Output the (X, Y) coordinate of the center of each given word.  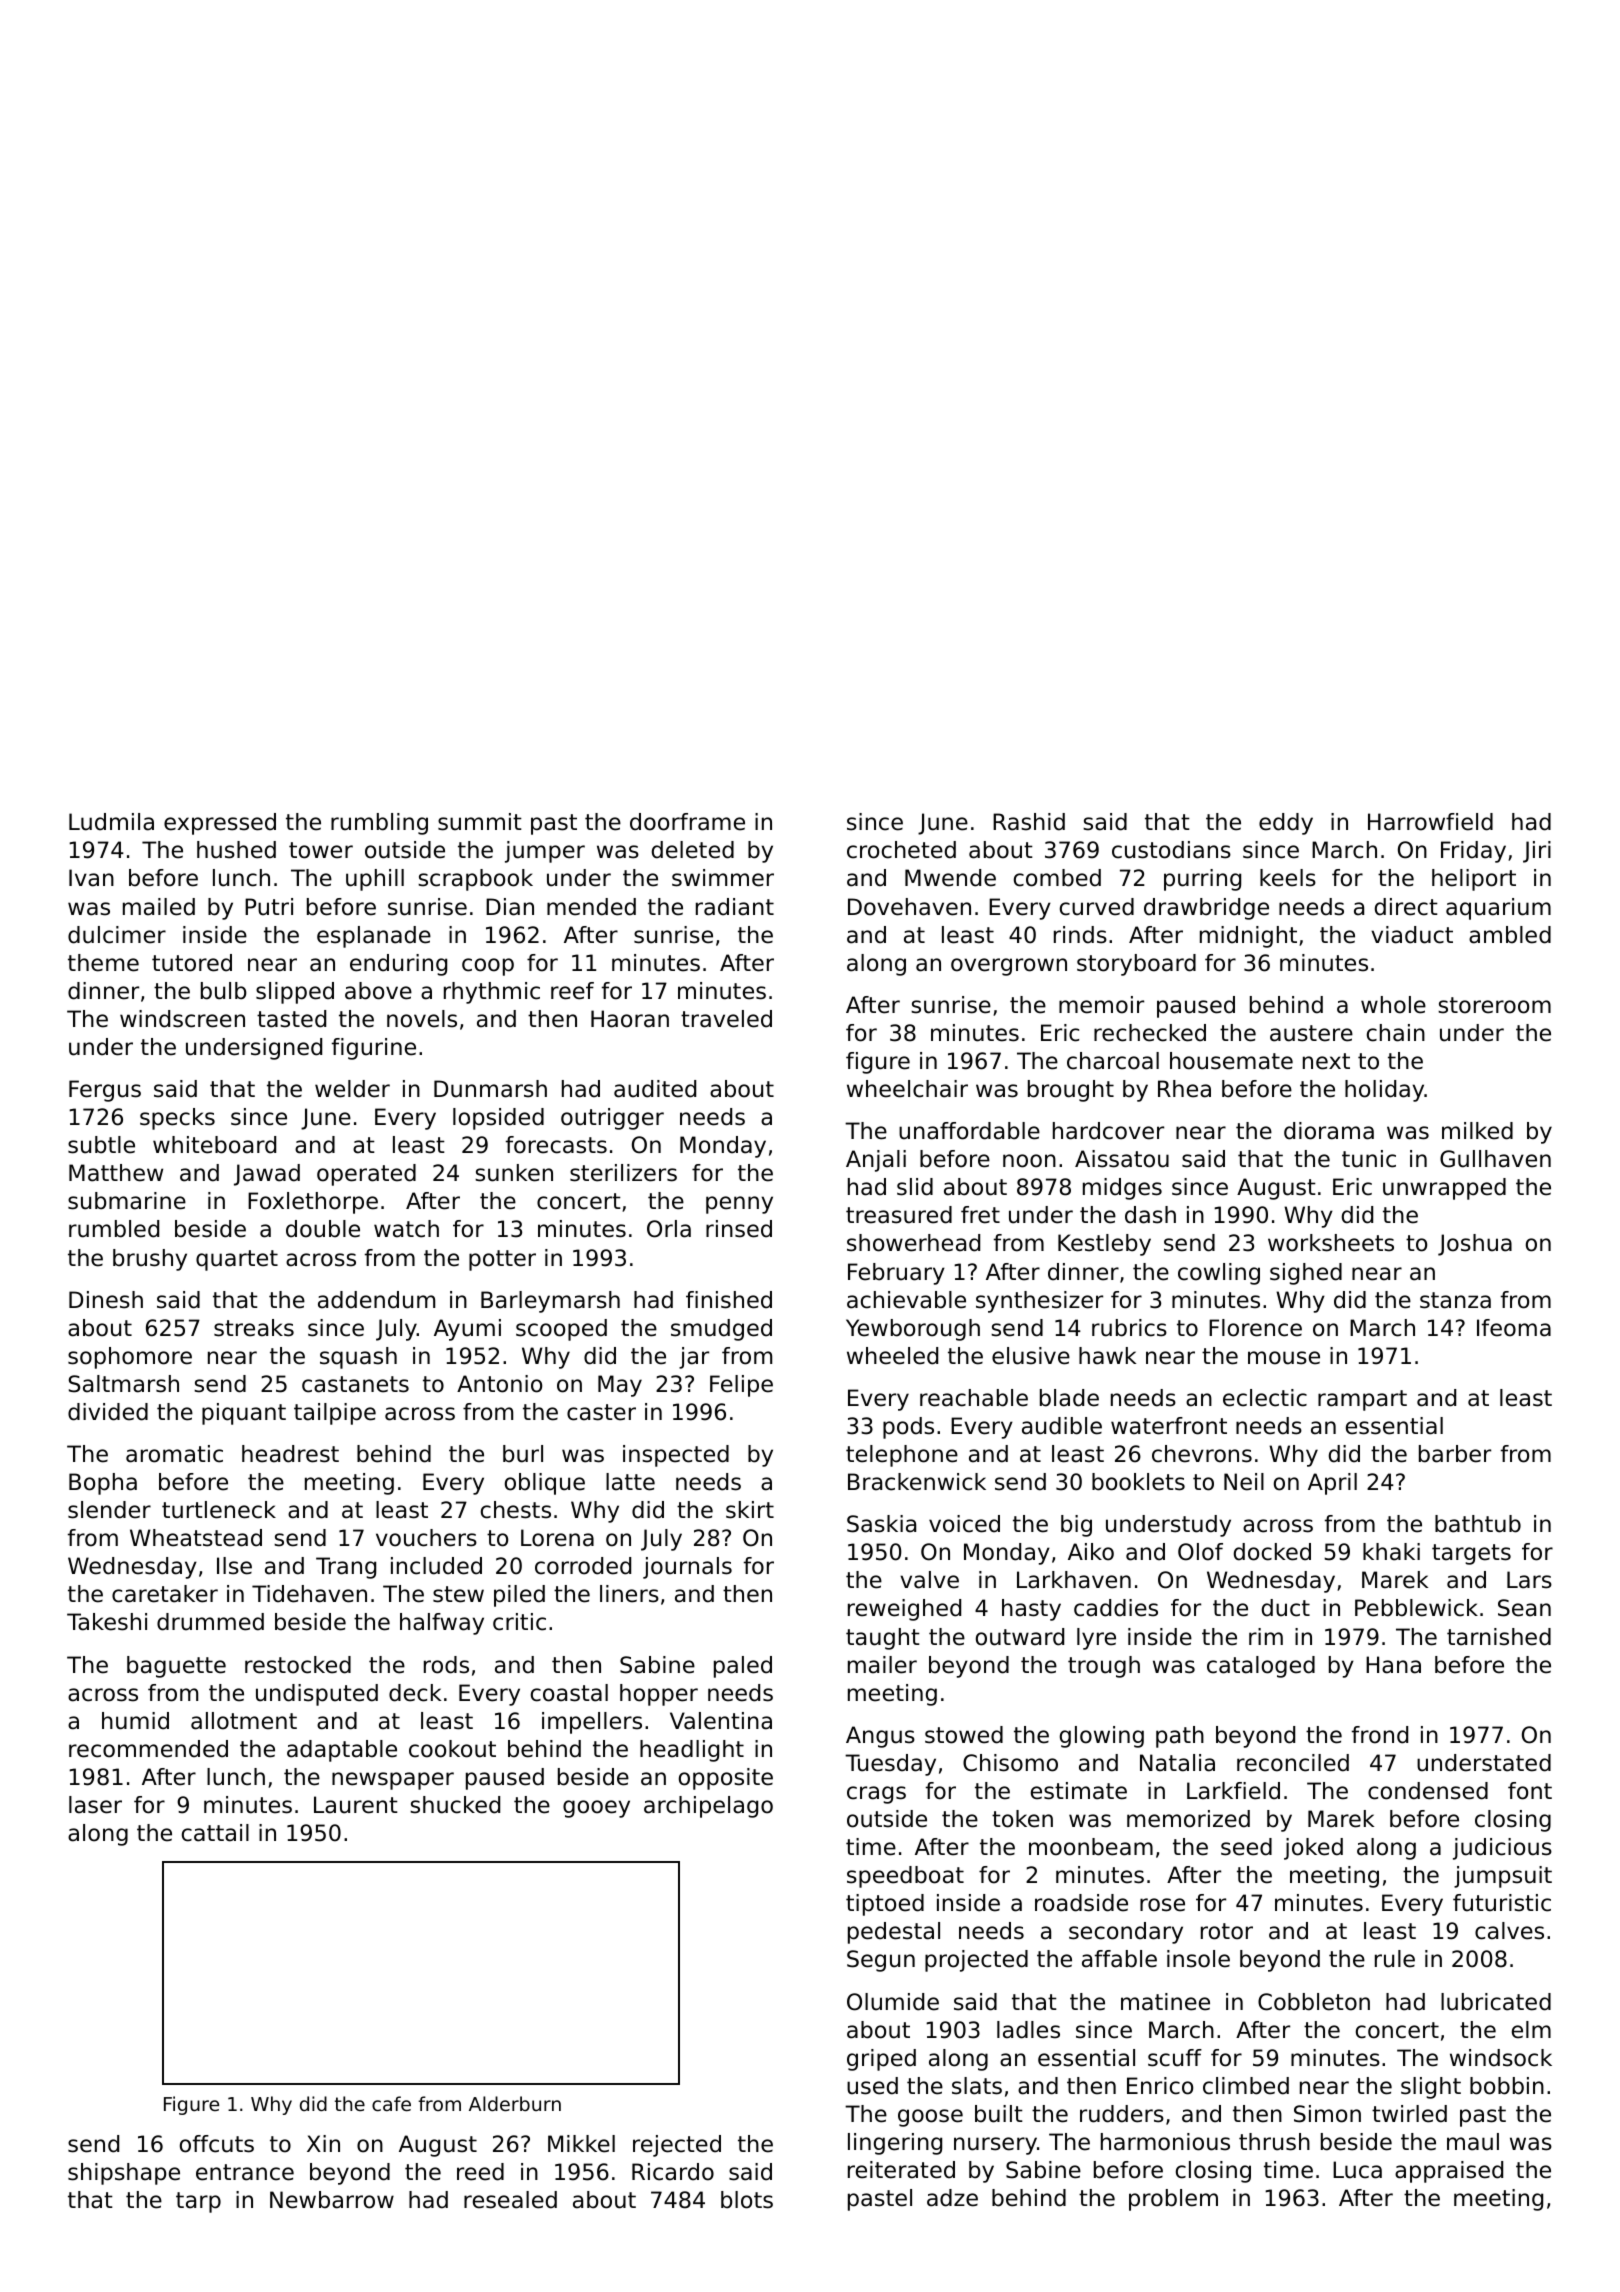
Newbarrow (332, 2200)
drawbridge (1206, 909)
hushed (236, 850)
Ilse (234, 1566)
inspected (676, 1456)
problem (1173, 2200)
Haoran (630, 1019)
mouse (1284, 1358)
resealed (510, 2200)
